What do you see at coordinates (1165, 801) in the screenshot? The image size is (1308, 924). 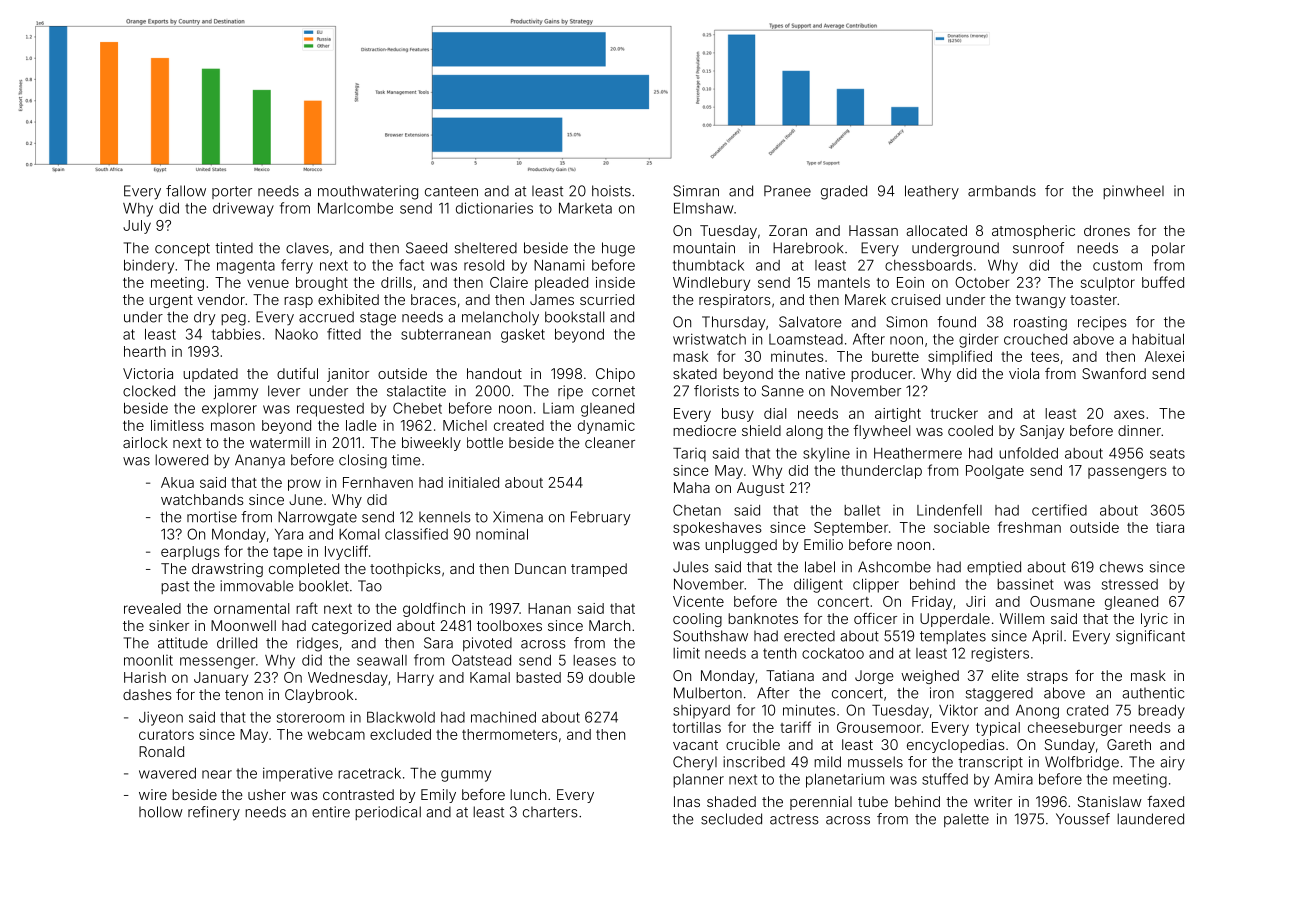 I see `faxed` at bounding box center [1165, 801].
